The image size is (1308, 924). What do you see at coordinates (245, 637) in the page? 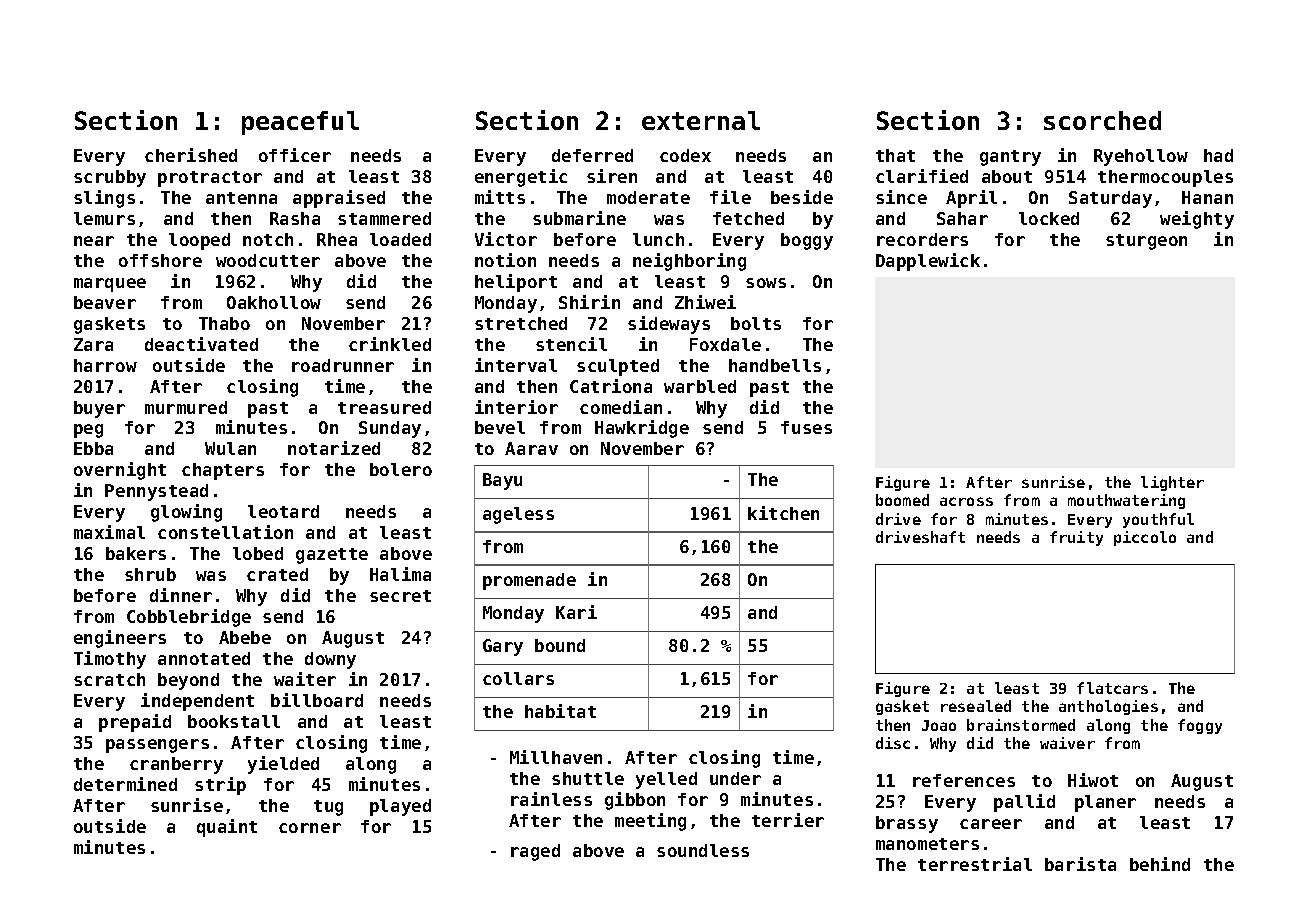
I see `Abebe` at bounding box center [245, 637].
